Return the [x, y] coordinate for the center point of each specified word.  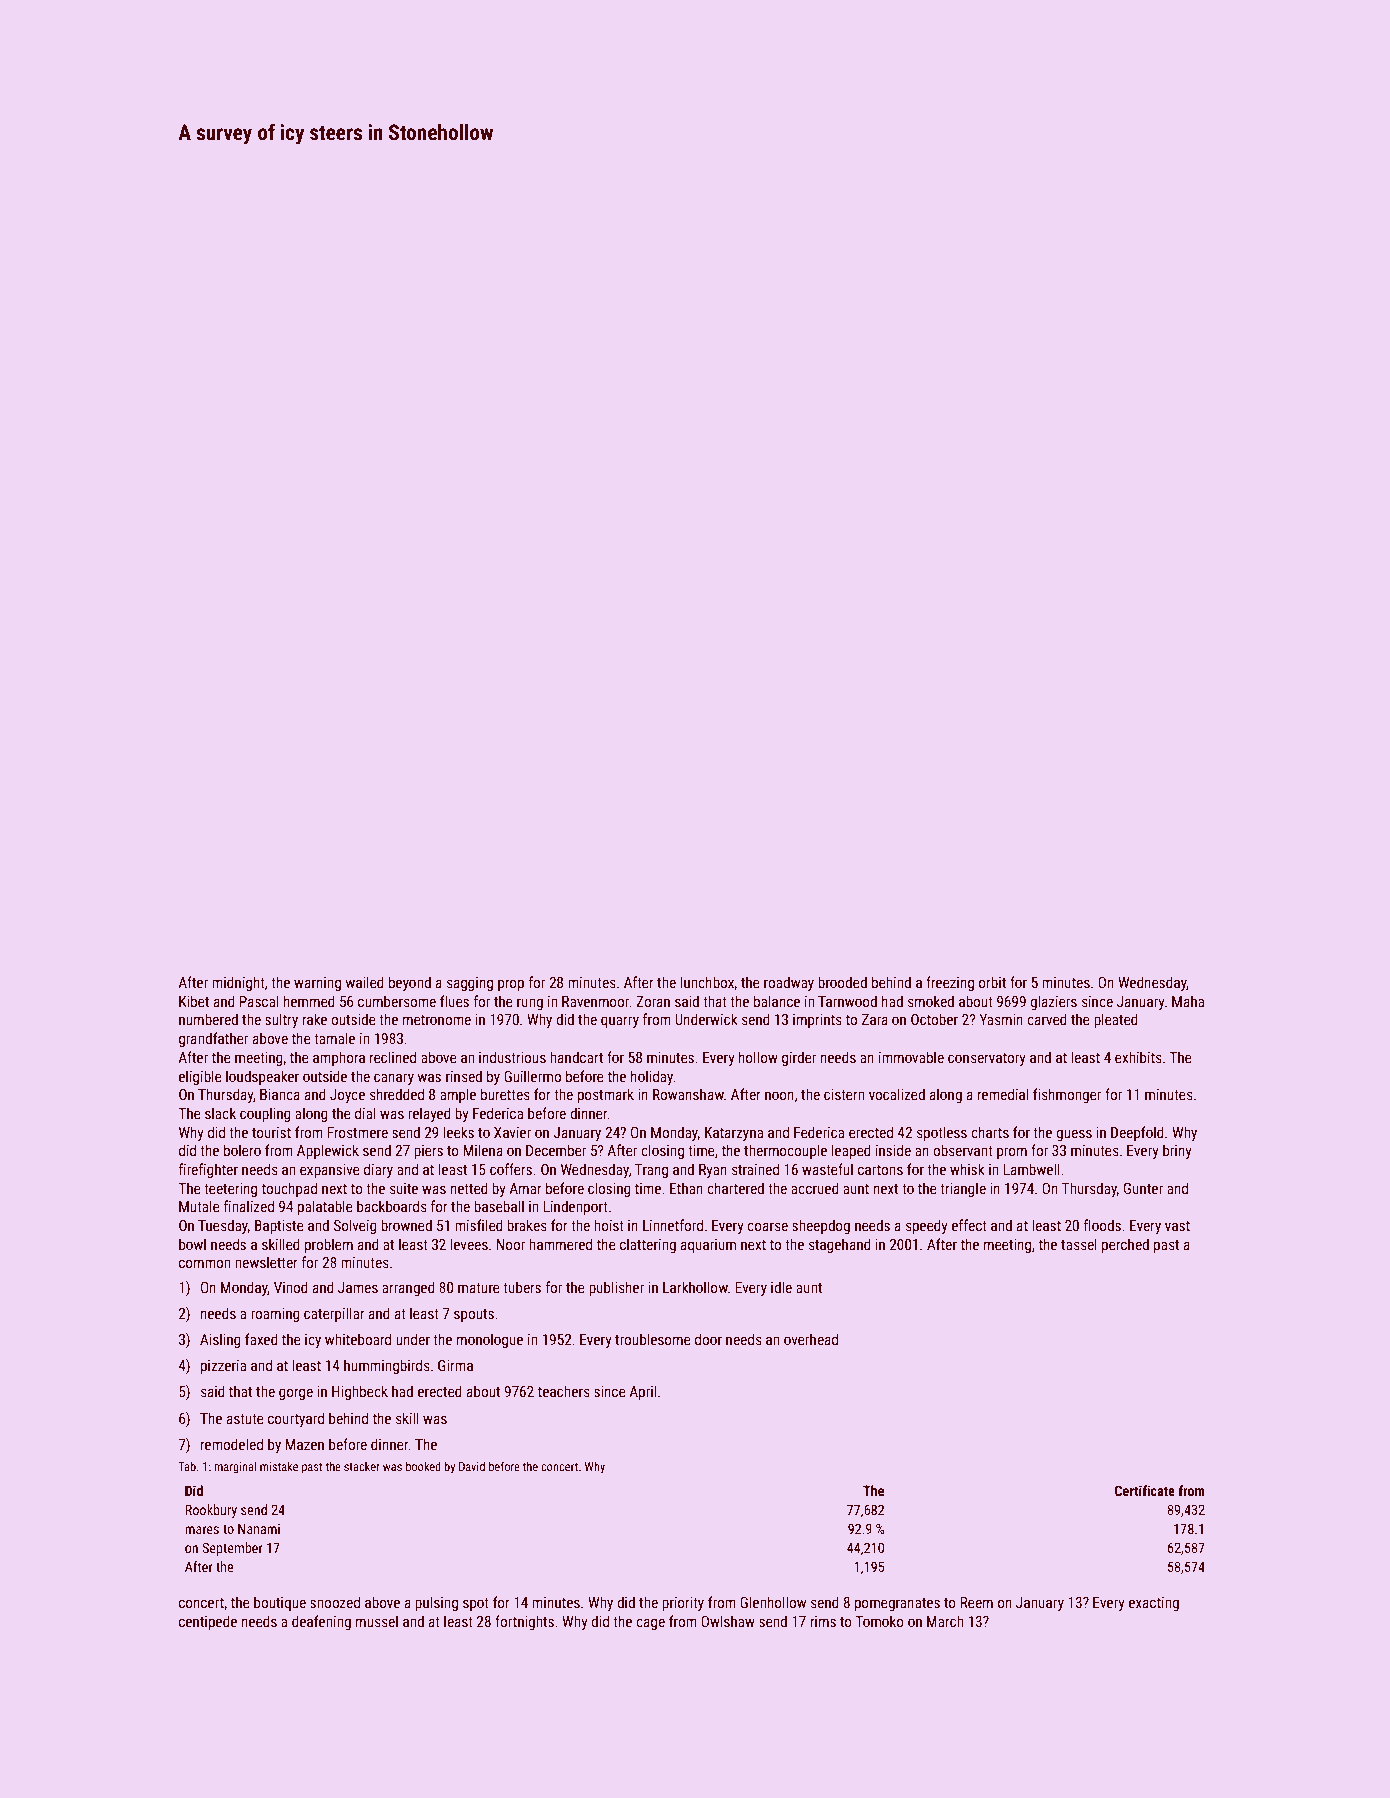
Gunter [1143, 1188]
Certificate [1145, 1490]
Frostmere [357, 1132]
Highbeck [360, 1392]
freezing [950, 983]
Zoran [653, 1001]
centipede [208, 1622]
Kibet [194, 1001]
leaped [851, 1151]
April [642, 1392]
